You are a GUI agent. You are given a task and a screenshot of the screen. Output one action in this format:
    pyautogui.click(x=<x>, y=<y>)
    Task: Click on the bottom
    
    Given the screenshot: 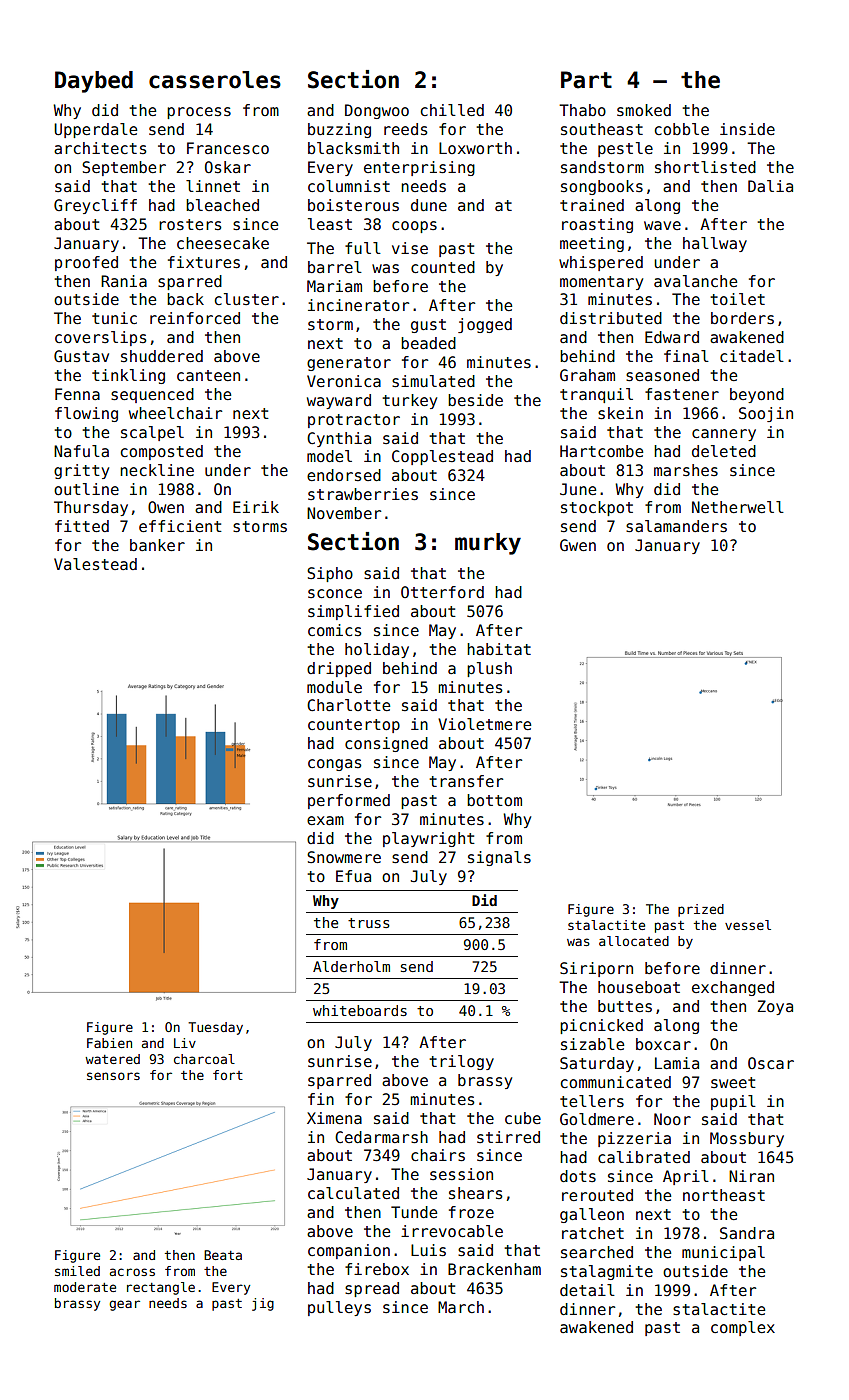 What is the action you would take?
    pyautogui.click(x=494, y=800)
